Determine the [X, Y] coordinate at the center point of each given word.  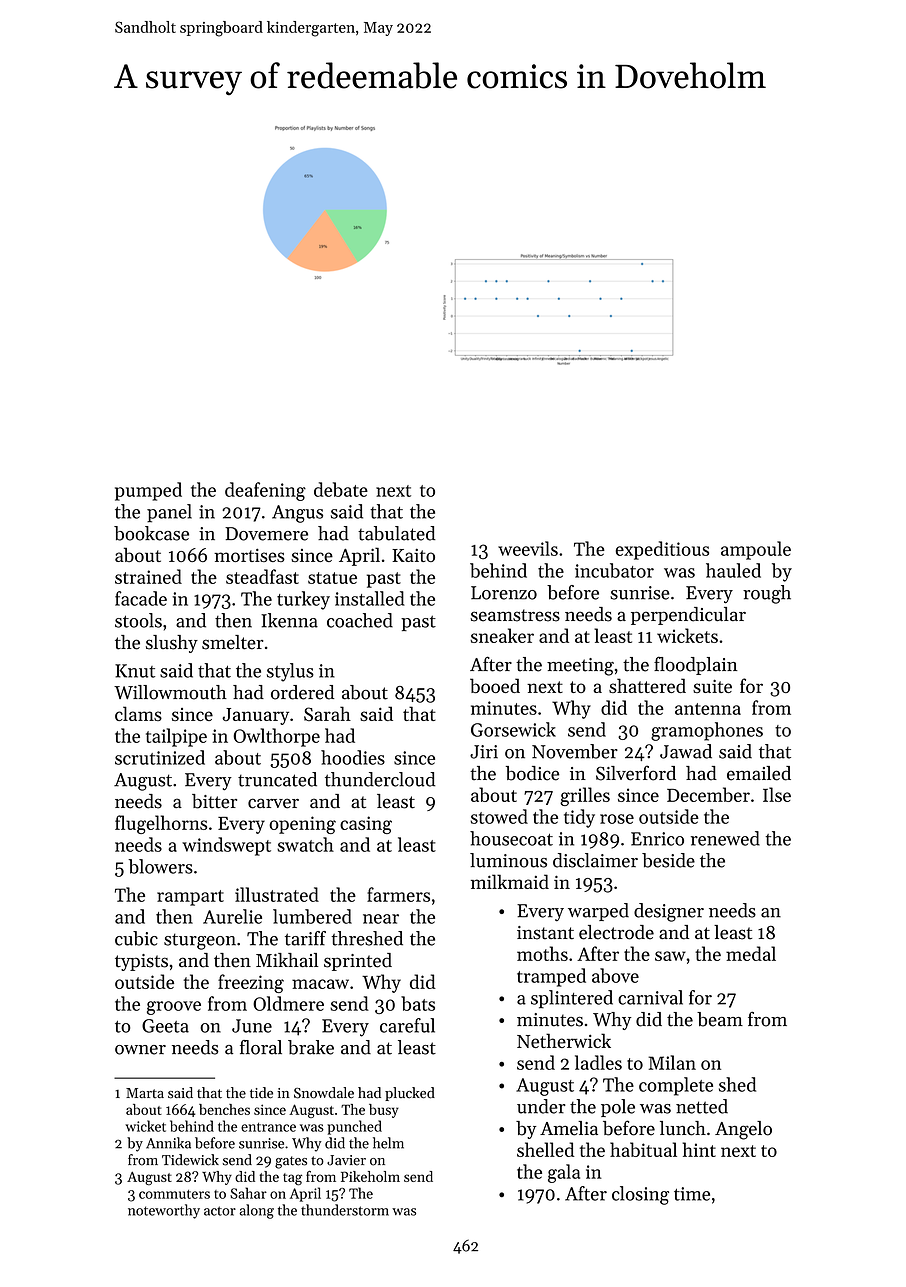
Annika [168, 1143]
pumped [148, 491]
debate [341, 489]
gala [564, 1173]
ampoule [756, 550]
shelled [546, 1149]
